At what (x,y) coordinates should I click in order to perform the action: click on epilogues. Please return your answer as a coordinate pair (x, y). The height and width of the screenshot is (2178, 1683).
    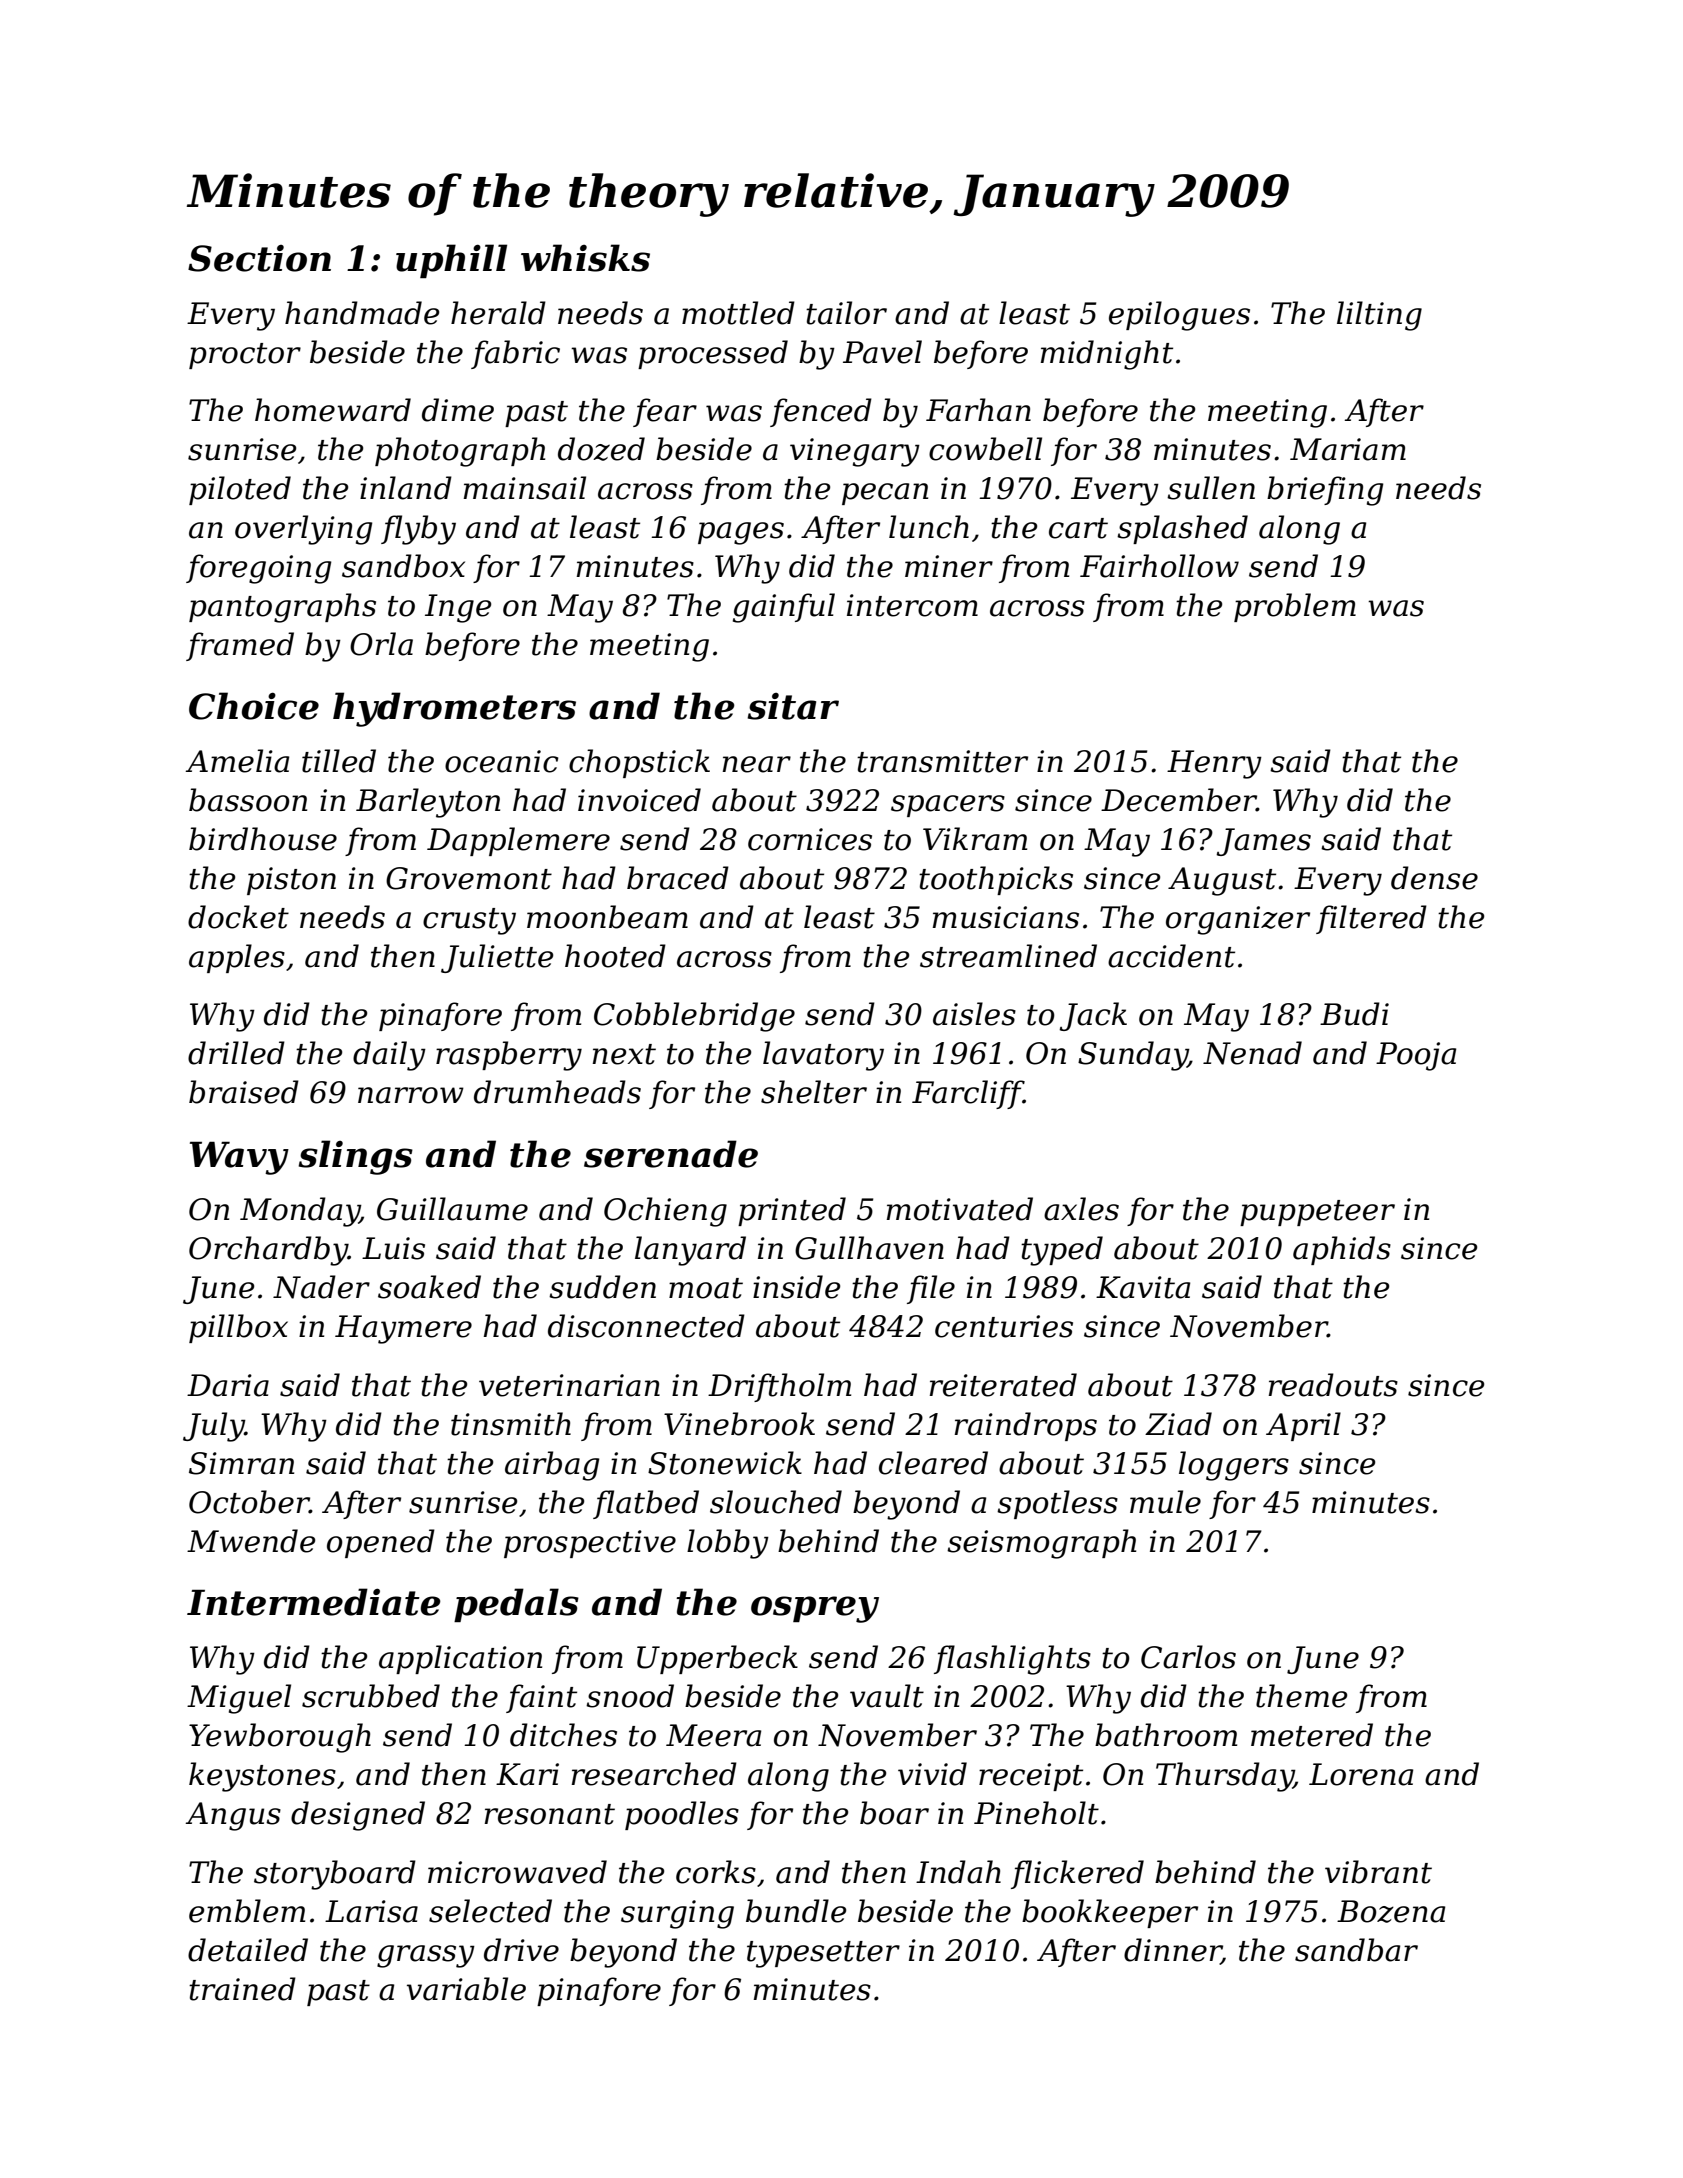
    Looking at the image, I should click on (1179, 316).
